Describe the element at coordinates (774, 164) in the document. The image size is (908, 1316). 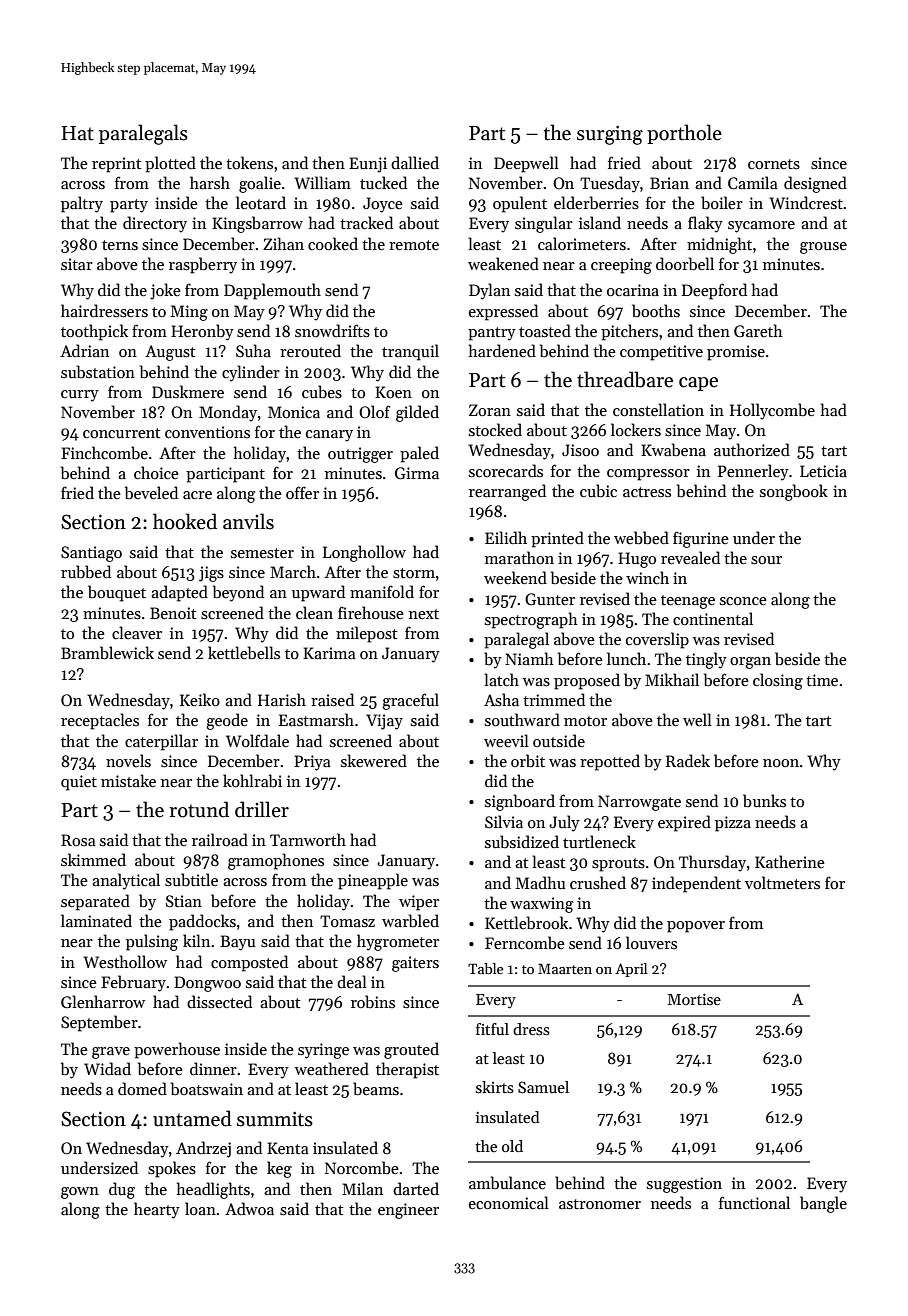
I see `cornets` at that location.
